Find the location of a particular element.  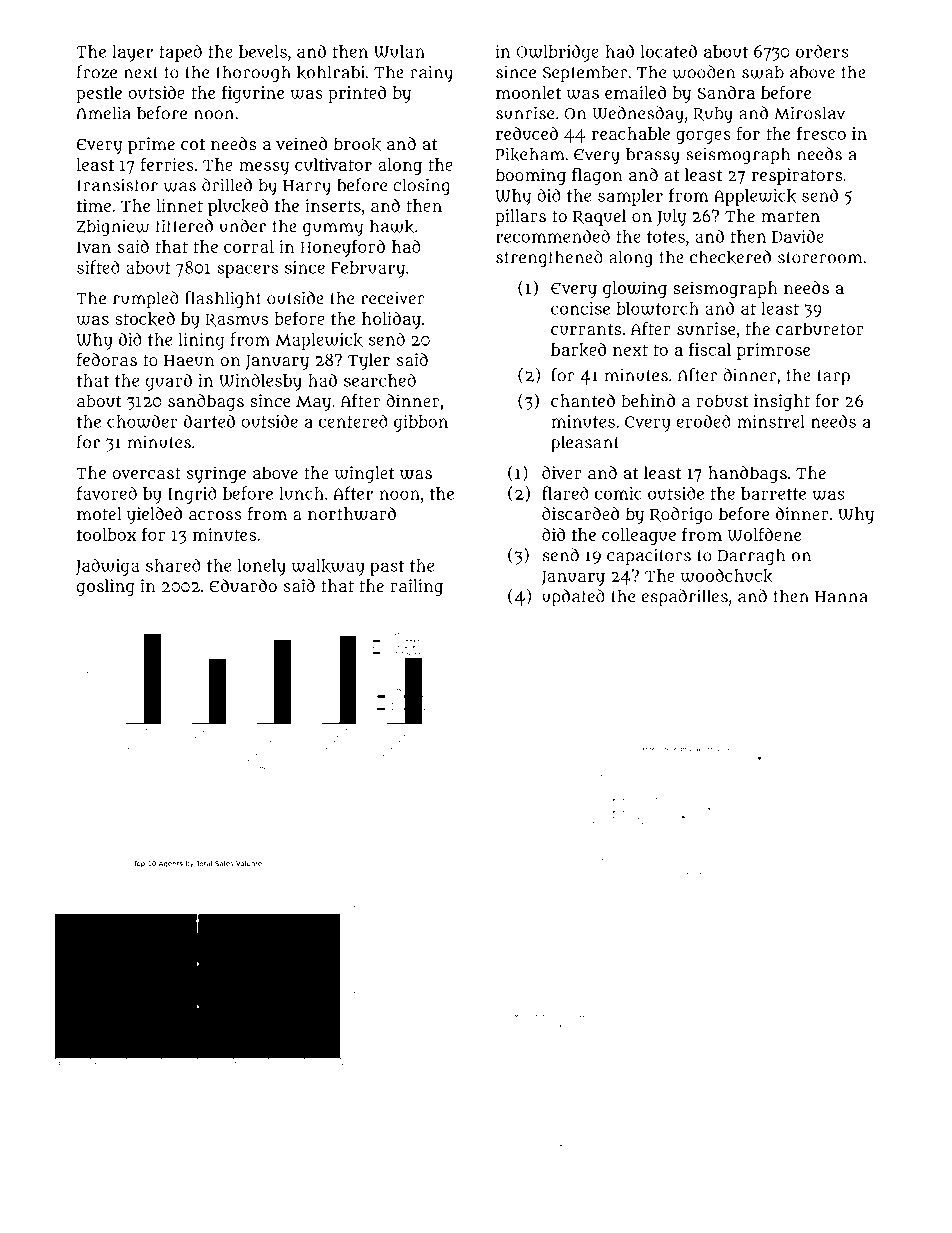

storeroom is located at coordinates (820, 258).
